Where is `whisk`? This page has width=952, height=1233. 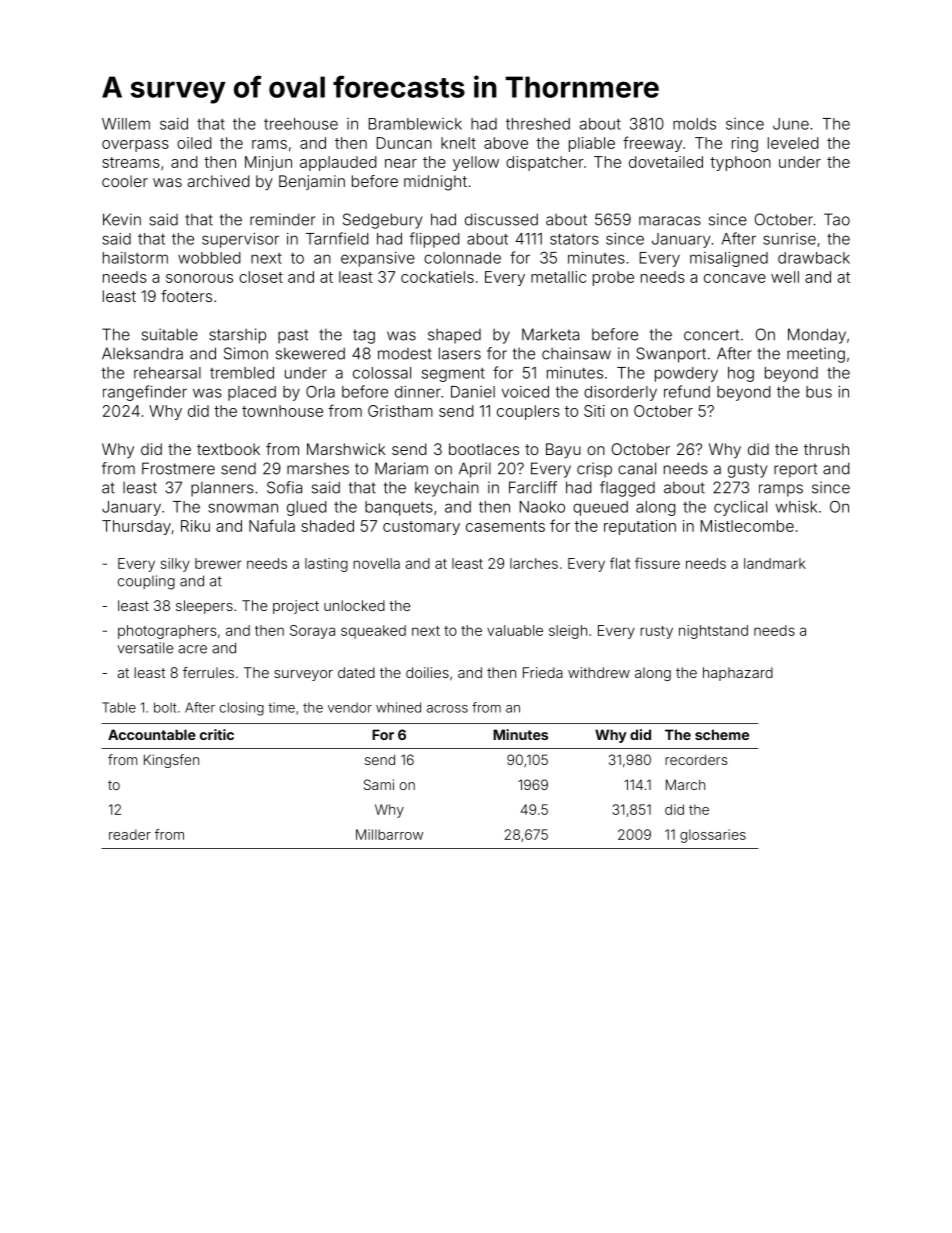 whisk is located at coordinates (796, 507).
